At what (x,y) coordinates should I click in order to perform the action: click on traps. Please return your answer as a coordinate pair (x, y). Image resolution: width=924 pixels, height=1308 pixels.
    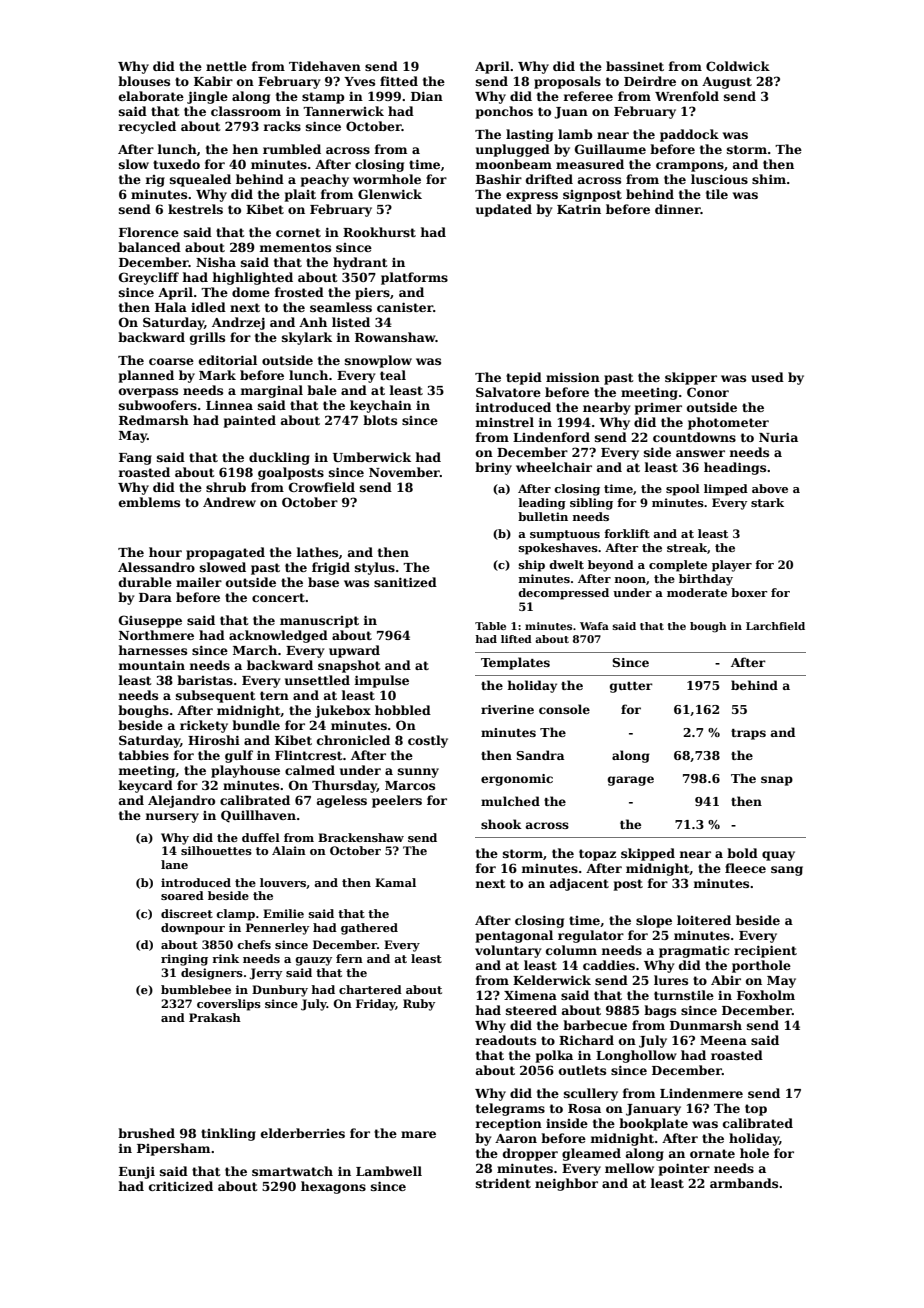
    Looking at the image, I should click on (748, 734).
